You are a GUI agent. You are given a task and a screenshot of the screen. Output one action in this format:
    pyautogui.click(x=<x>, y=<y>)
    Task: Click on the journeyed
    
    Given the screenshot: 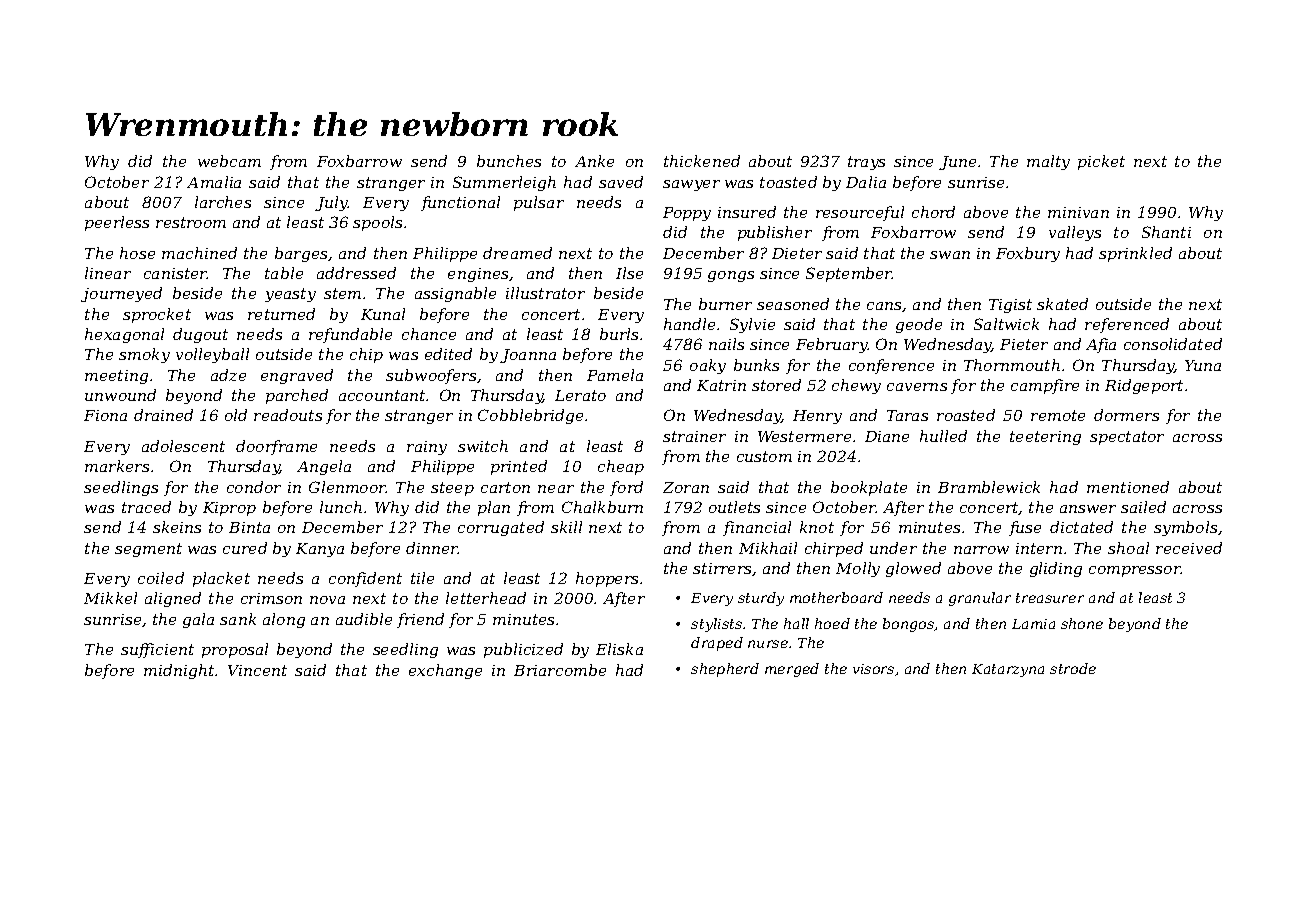 What is the action you would take?
    pyautogui.click(x=121, y=294)
